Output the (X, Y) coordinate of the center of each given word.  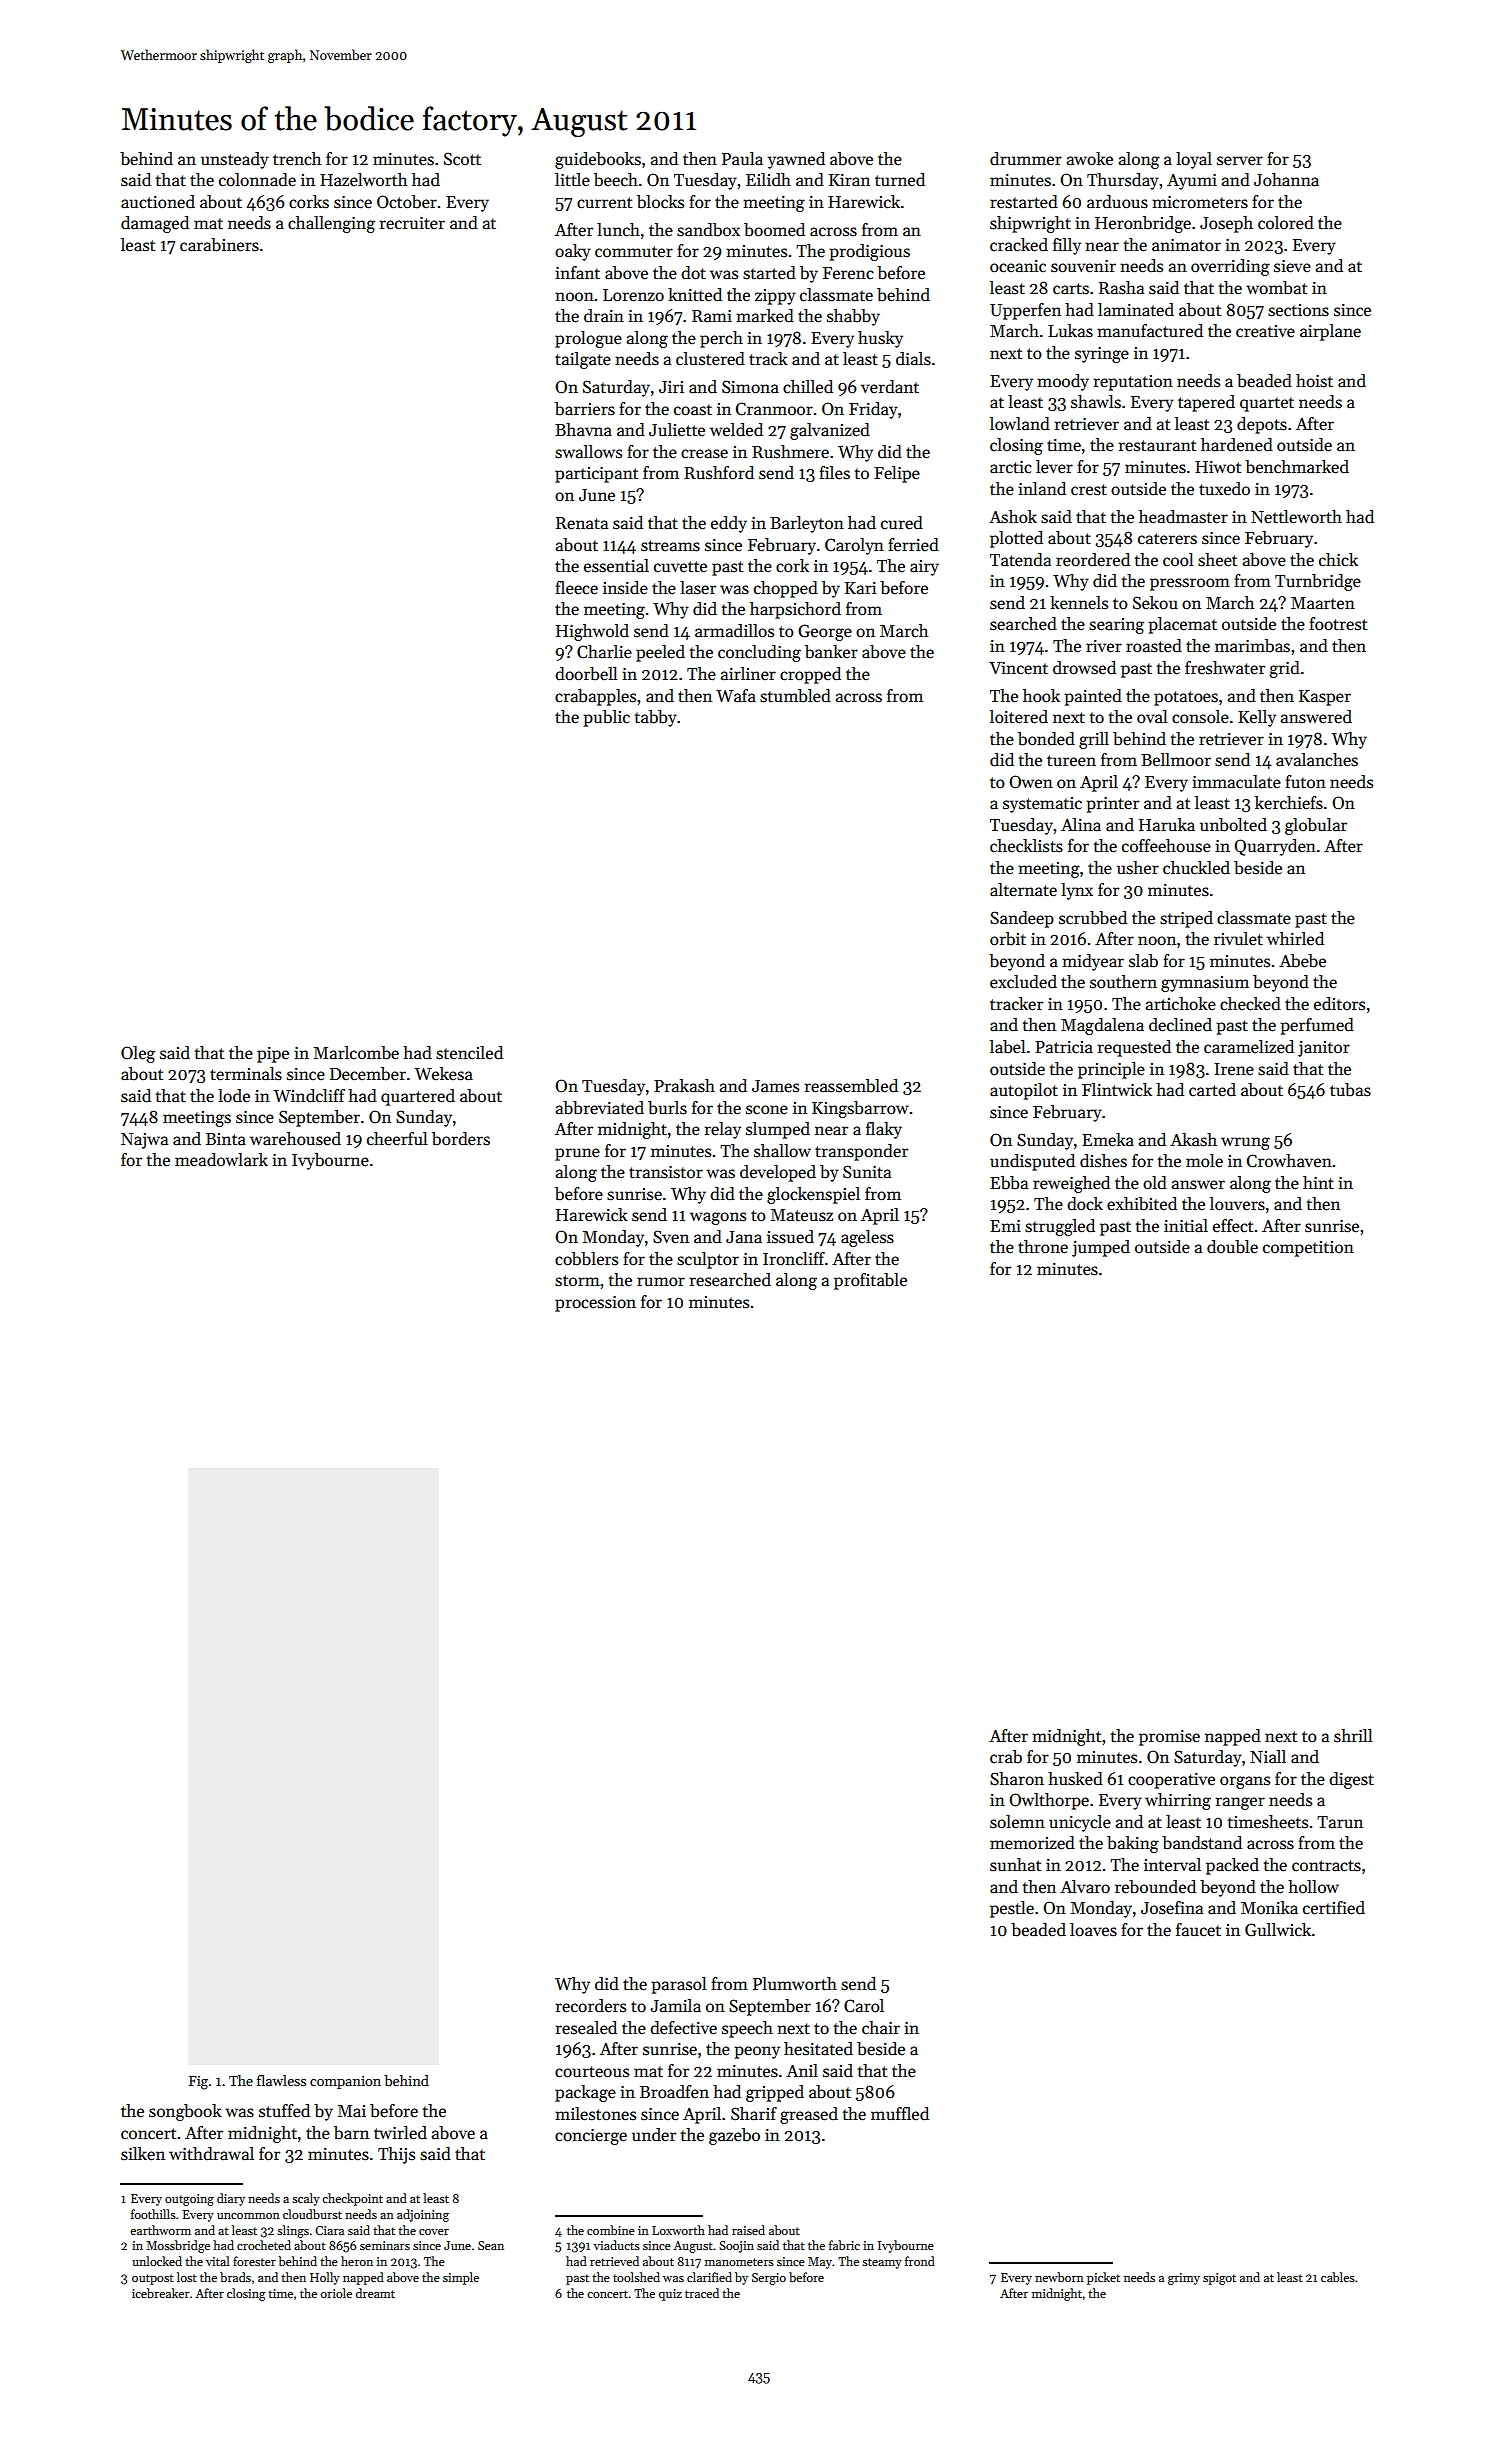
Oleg (138, 1054)
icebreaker (161, 2293)
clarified (709, 2277)
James (775, 1086)
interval (1172, 1865)
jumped (1101, 1248)
